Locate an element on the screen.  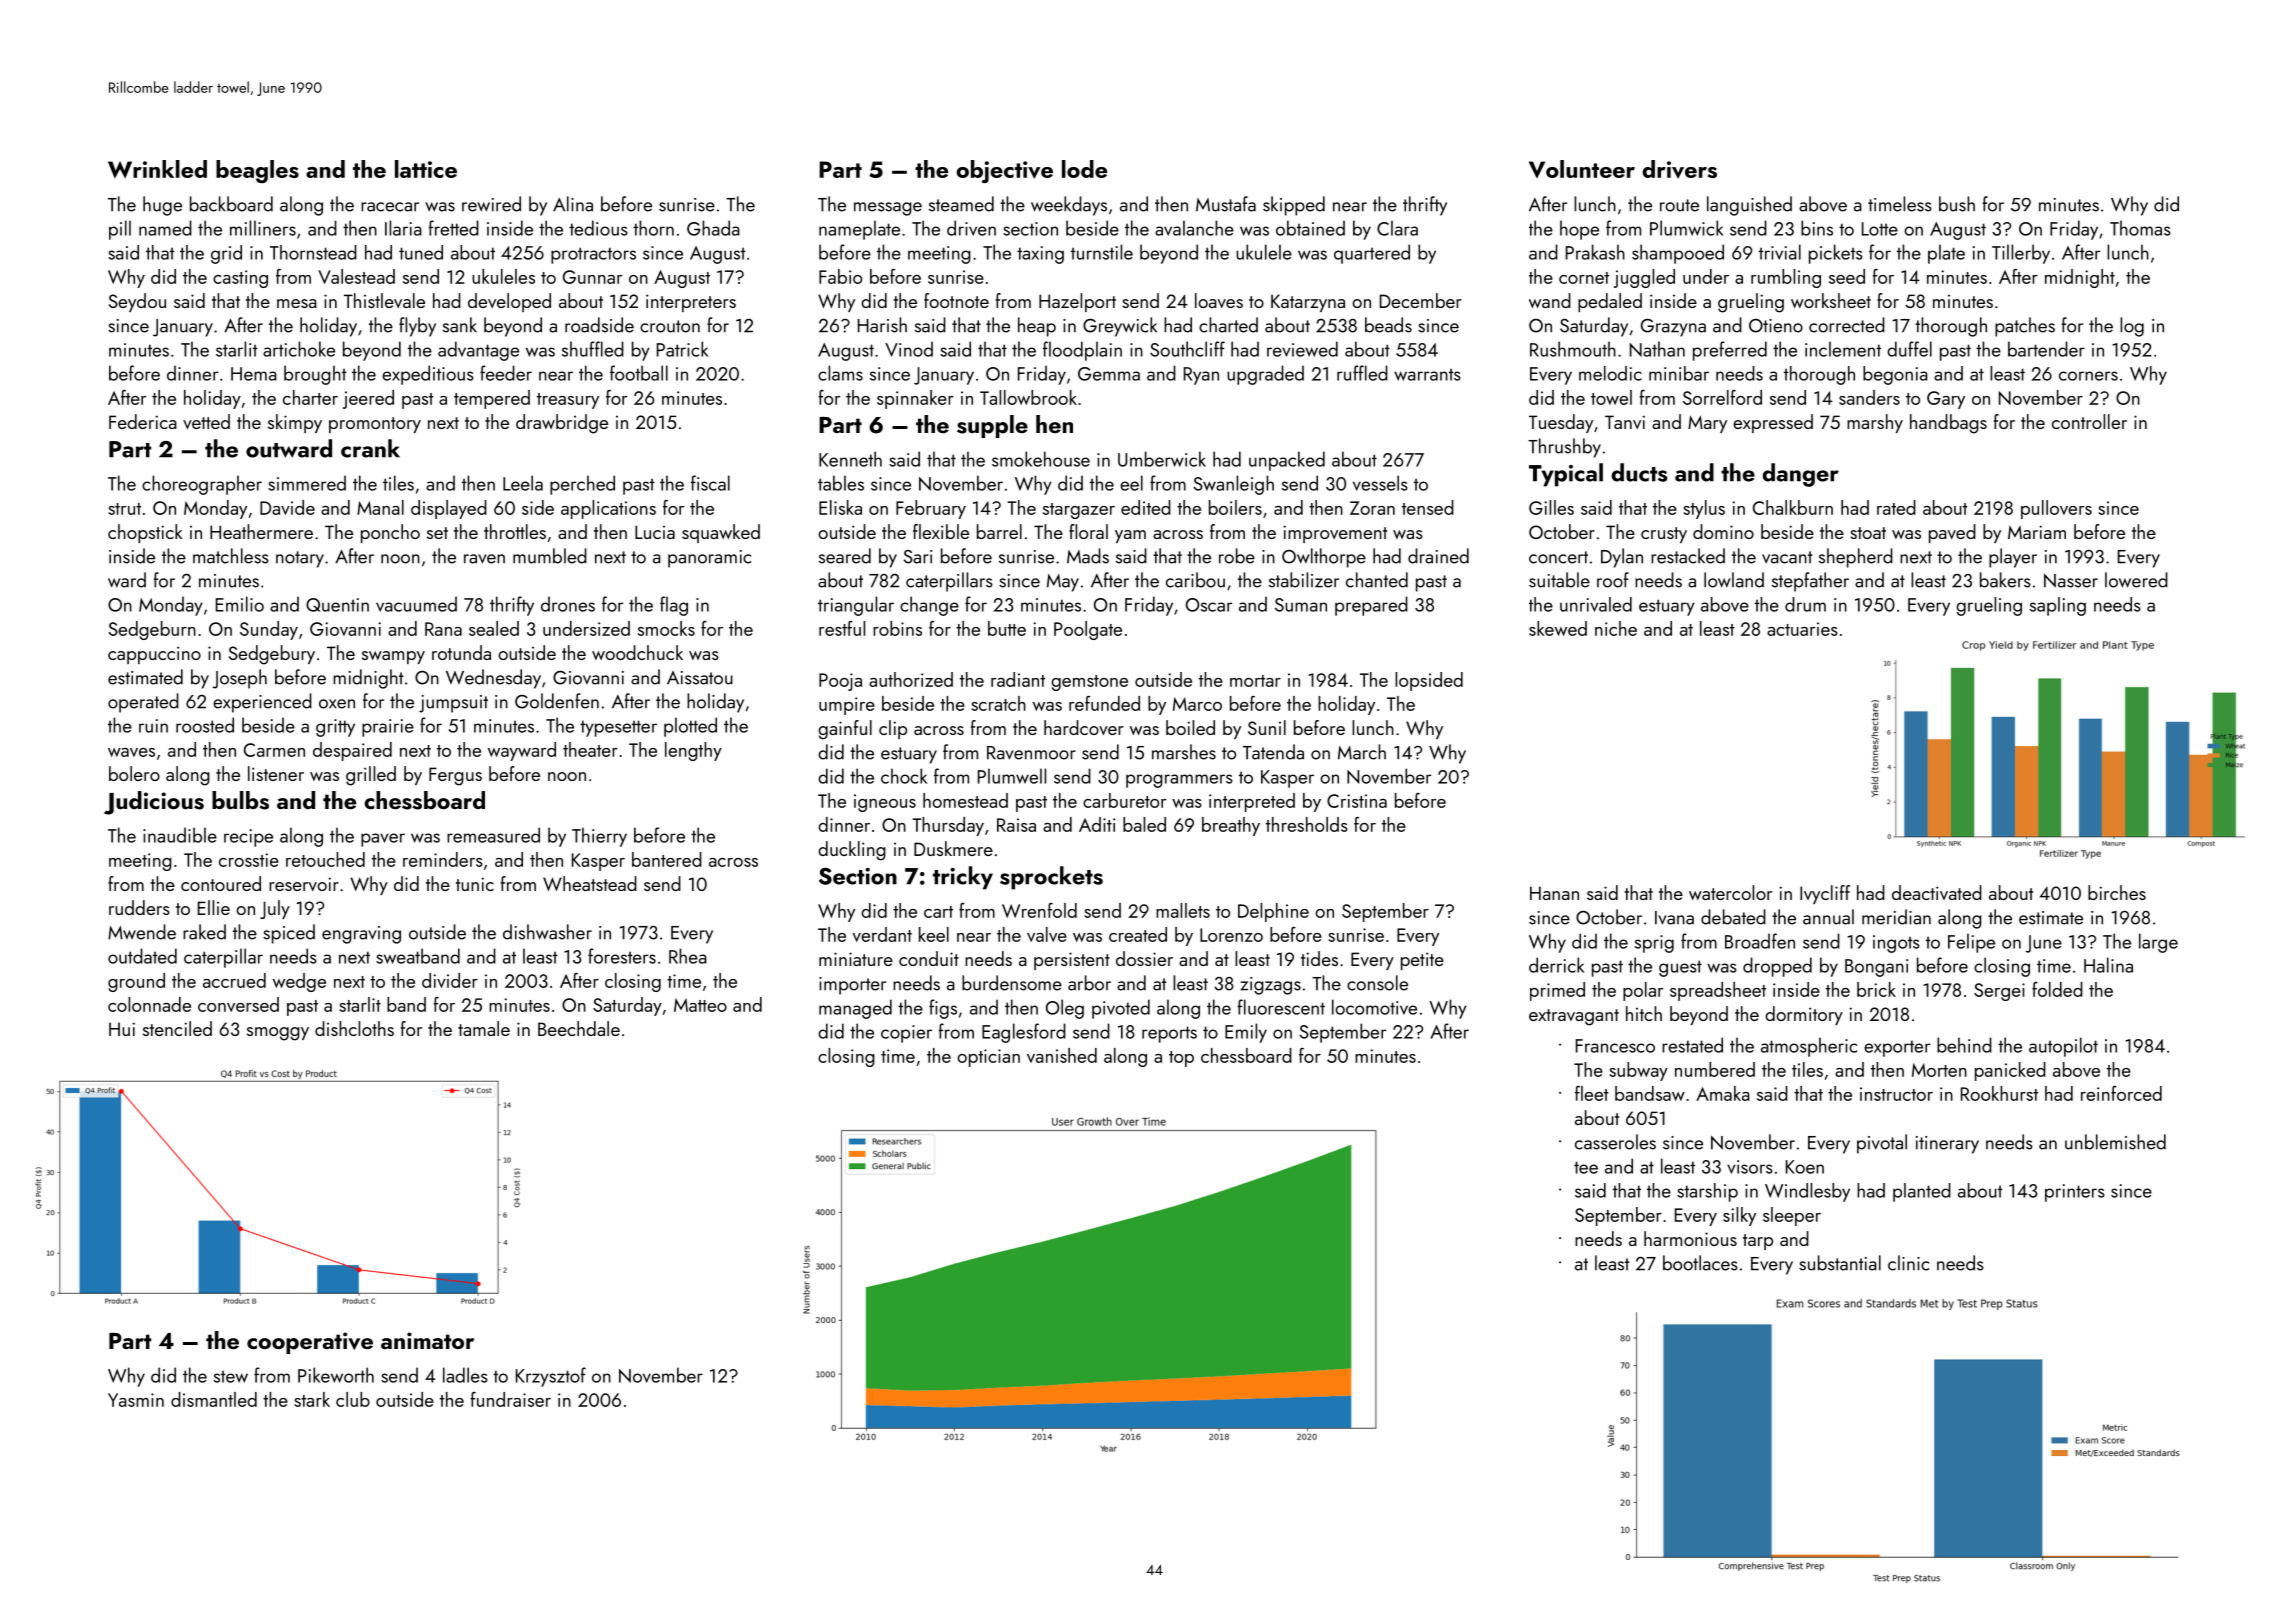
Aditi is located at coordinates (1097, 824).
